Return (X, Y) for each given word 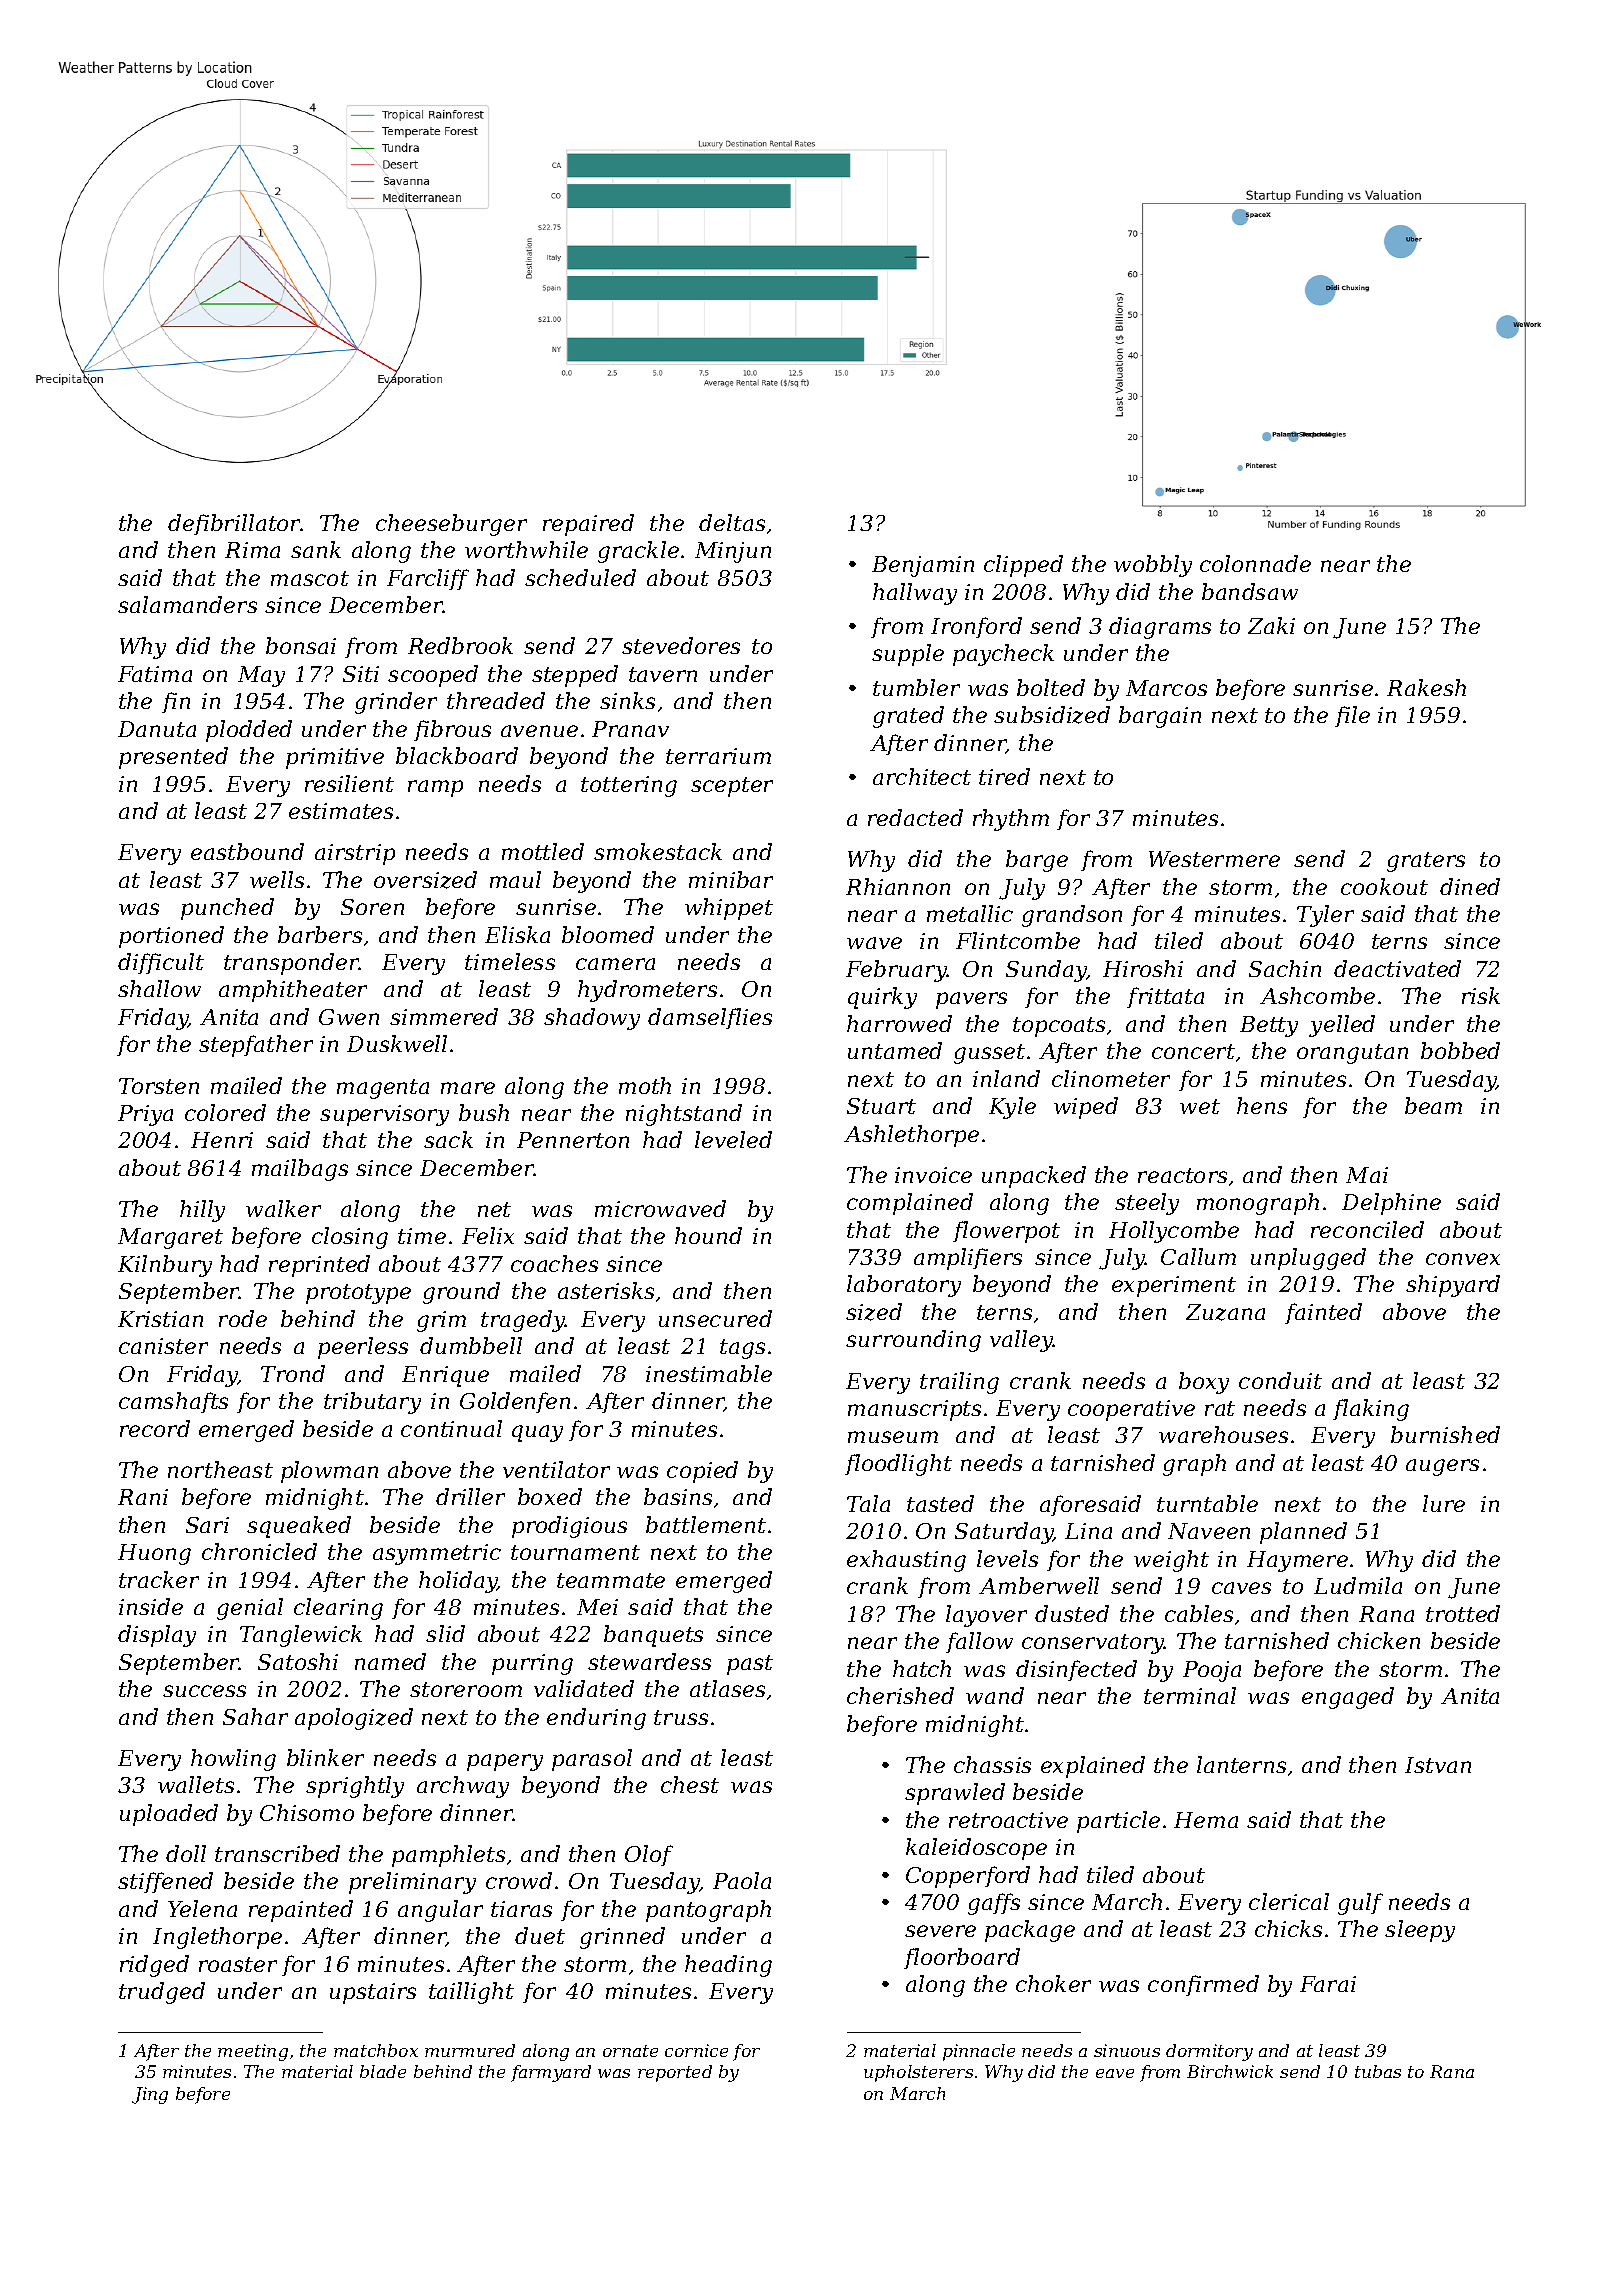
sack (448, 1139)
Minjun (733, 552)
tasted (940, 1503)
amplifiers (968, 1259)
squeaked (299, 1527)
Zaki (1271, 625)
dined (1470, 886)
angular (440, 1911)
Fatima (155, 674)
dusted (1072, 1613)
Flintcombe (1018, 940)
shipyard (1453, 1286)
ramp (435, 788)
